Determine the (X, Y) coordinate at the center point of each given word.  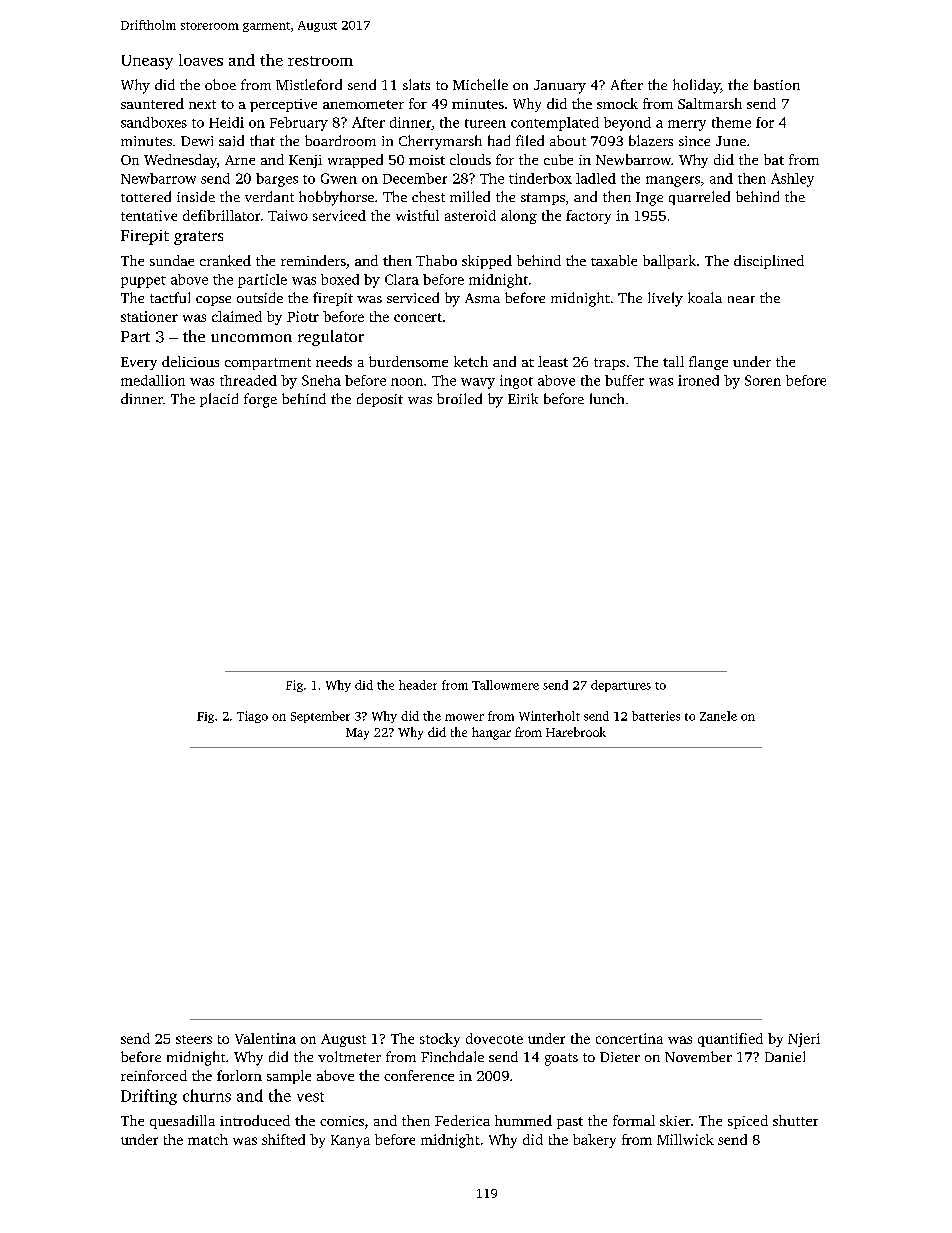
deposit (380, 400)
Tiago (252, 717)
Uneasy (147, 62)
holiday (696, 86)
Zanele (718, 716)
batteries (656, 716)
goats (561, 1059)
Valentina (265, 1038)
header (418, 685)
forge (260, 400)
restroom (320, 61)
